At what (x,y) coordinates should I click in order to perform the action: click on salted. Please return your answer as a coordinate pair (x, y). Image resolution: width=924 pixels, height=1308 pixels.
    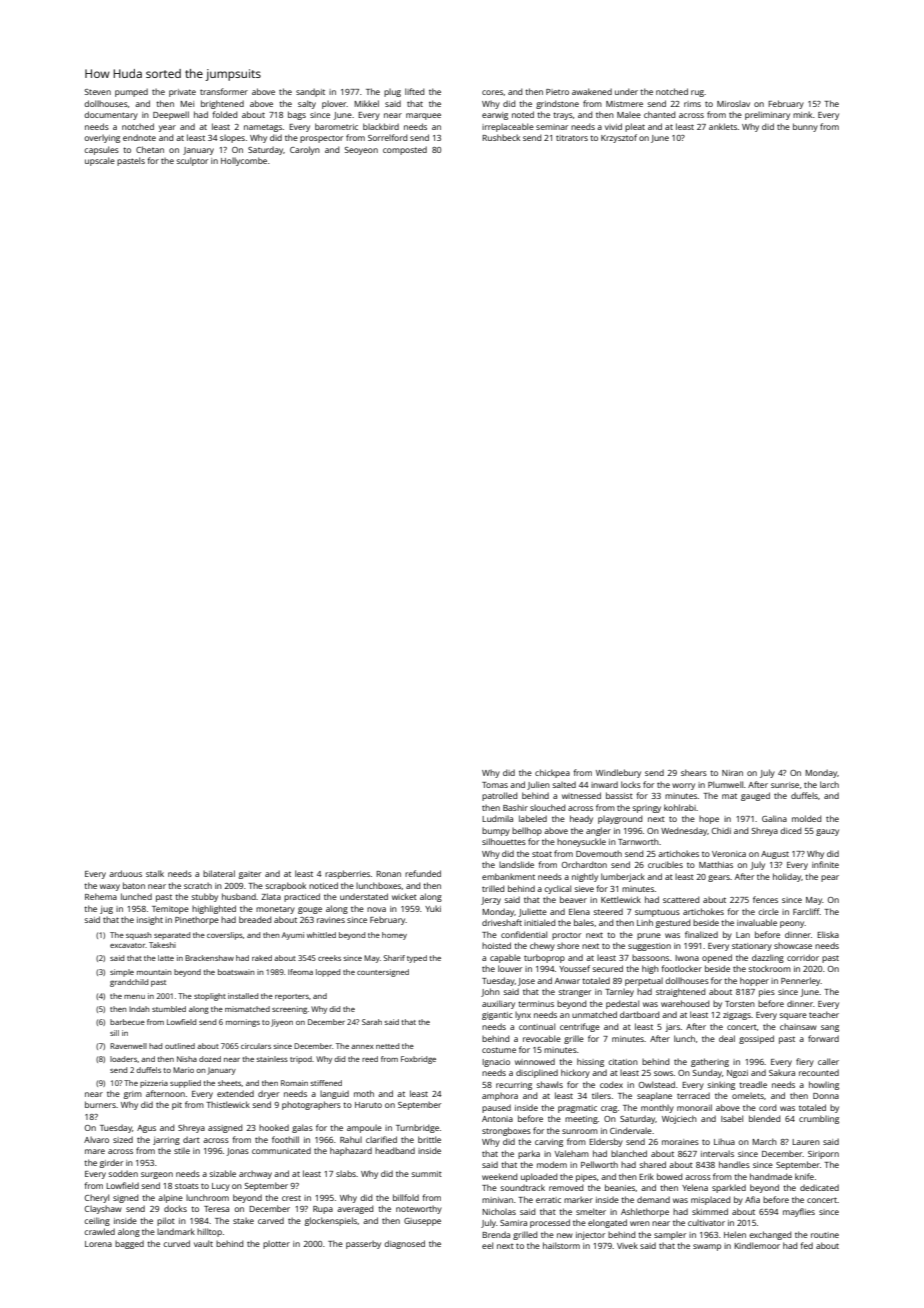
    Looking at the image, I should click on (564, 784).
